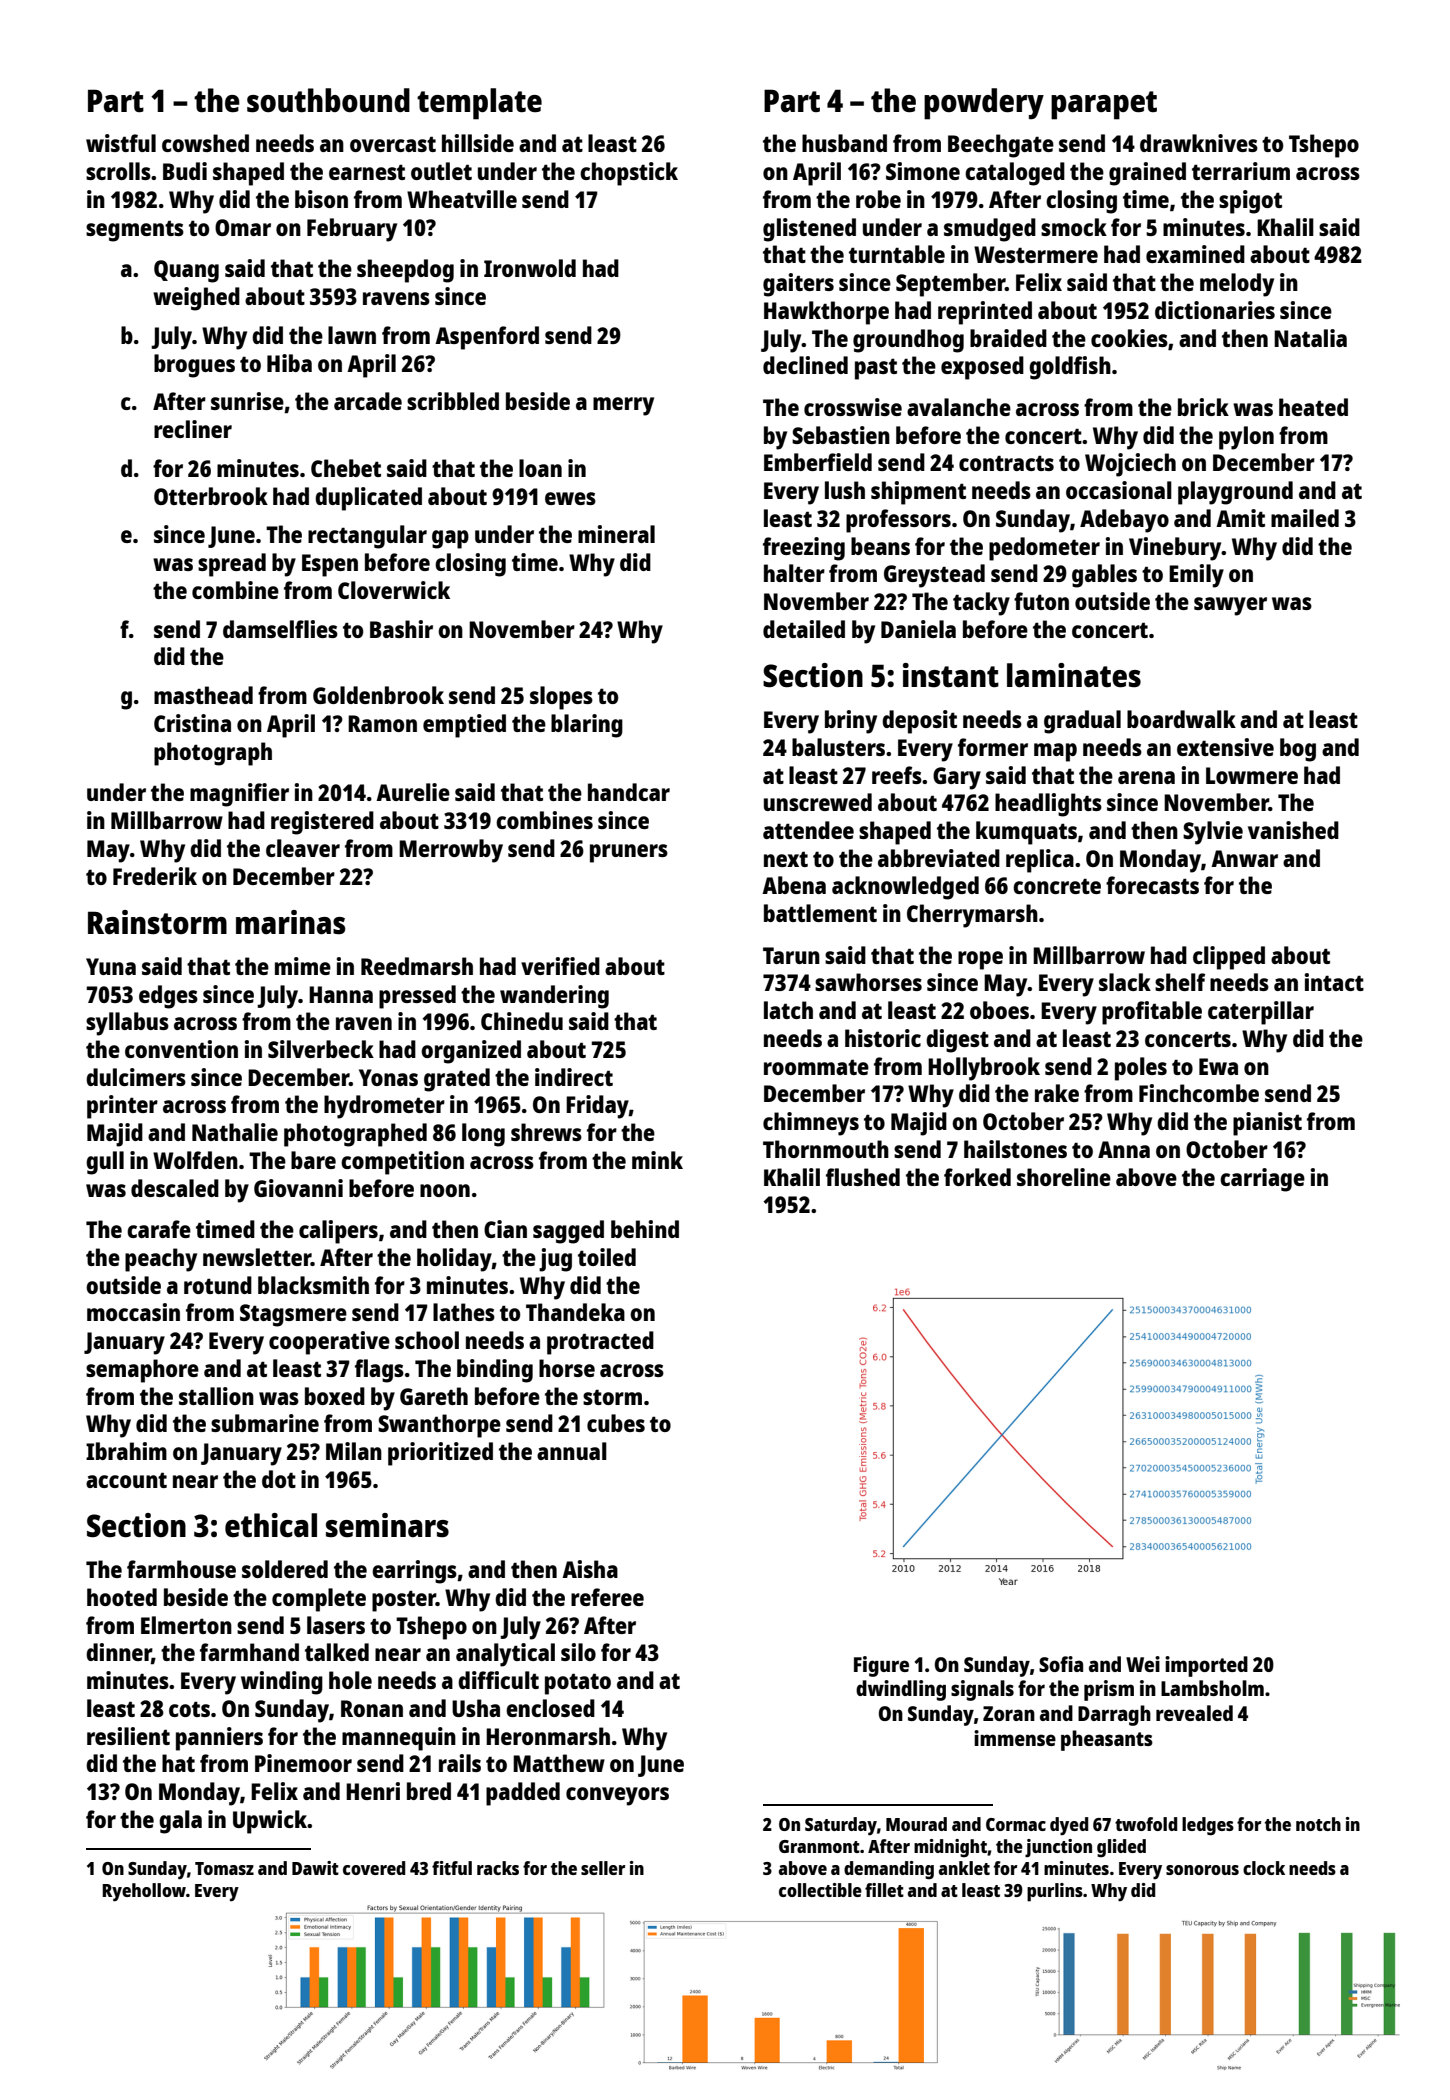 This page has width=1450, height=2100. What do you see at coordinates (303, 848) in the page?
I see `cleaver` at bounding box center [303, 848].
